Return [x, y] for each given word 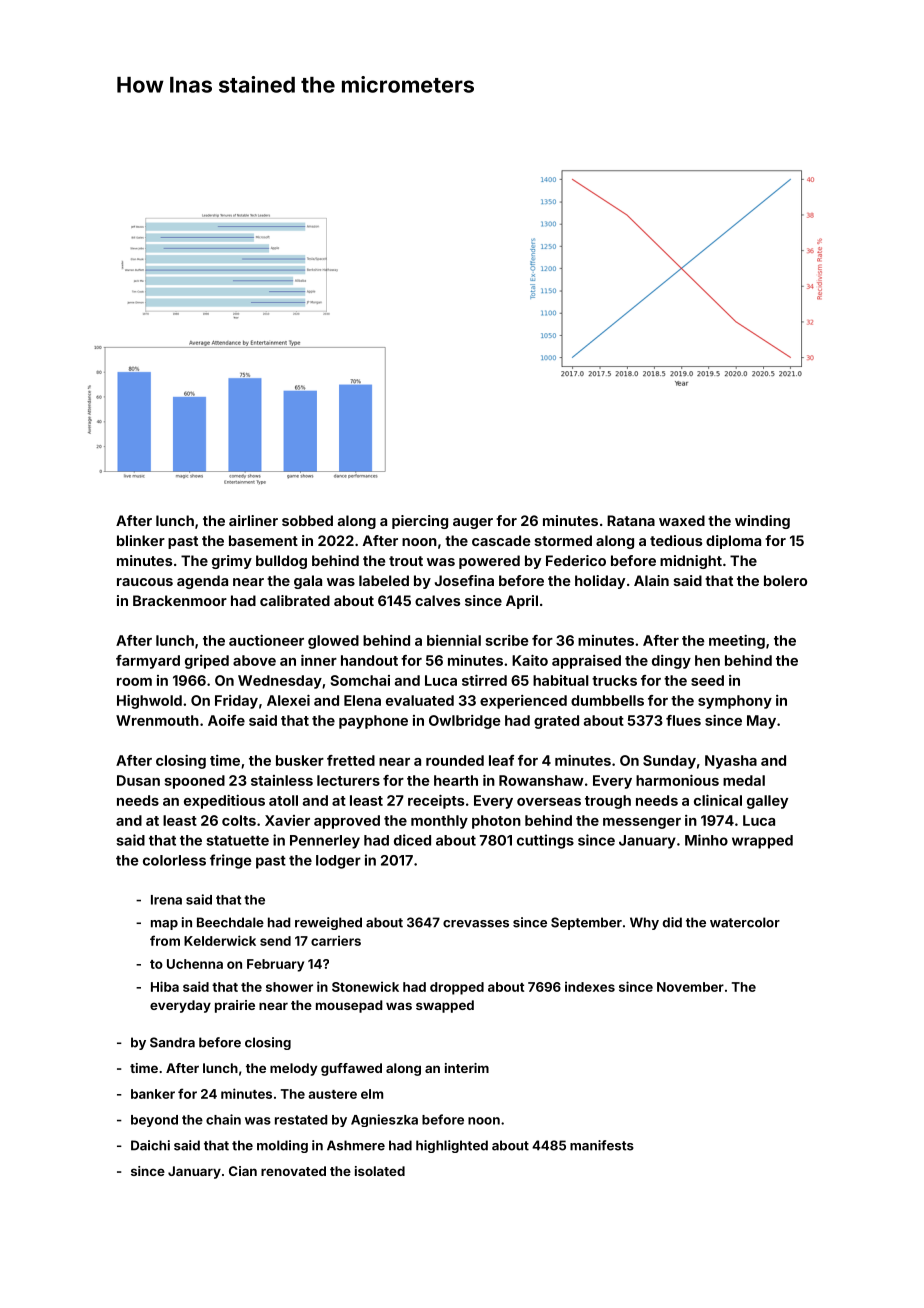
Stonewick [365, 987]
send [275, 941]
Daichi [150, 1145]
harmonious [677, 780]
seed [707, 680]
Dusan [138, 780]
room [134, 682]
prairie [235, 1006]
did [672, 922]
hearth [456, 780]
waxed [682, 520]
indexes [590, 987]
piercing [420, 522]
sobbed [307, 520]
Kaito [530, 660]
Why [644, 923]
